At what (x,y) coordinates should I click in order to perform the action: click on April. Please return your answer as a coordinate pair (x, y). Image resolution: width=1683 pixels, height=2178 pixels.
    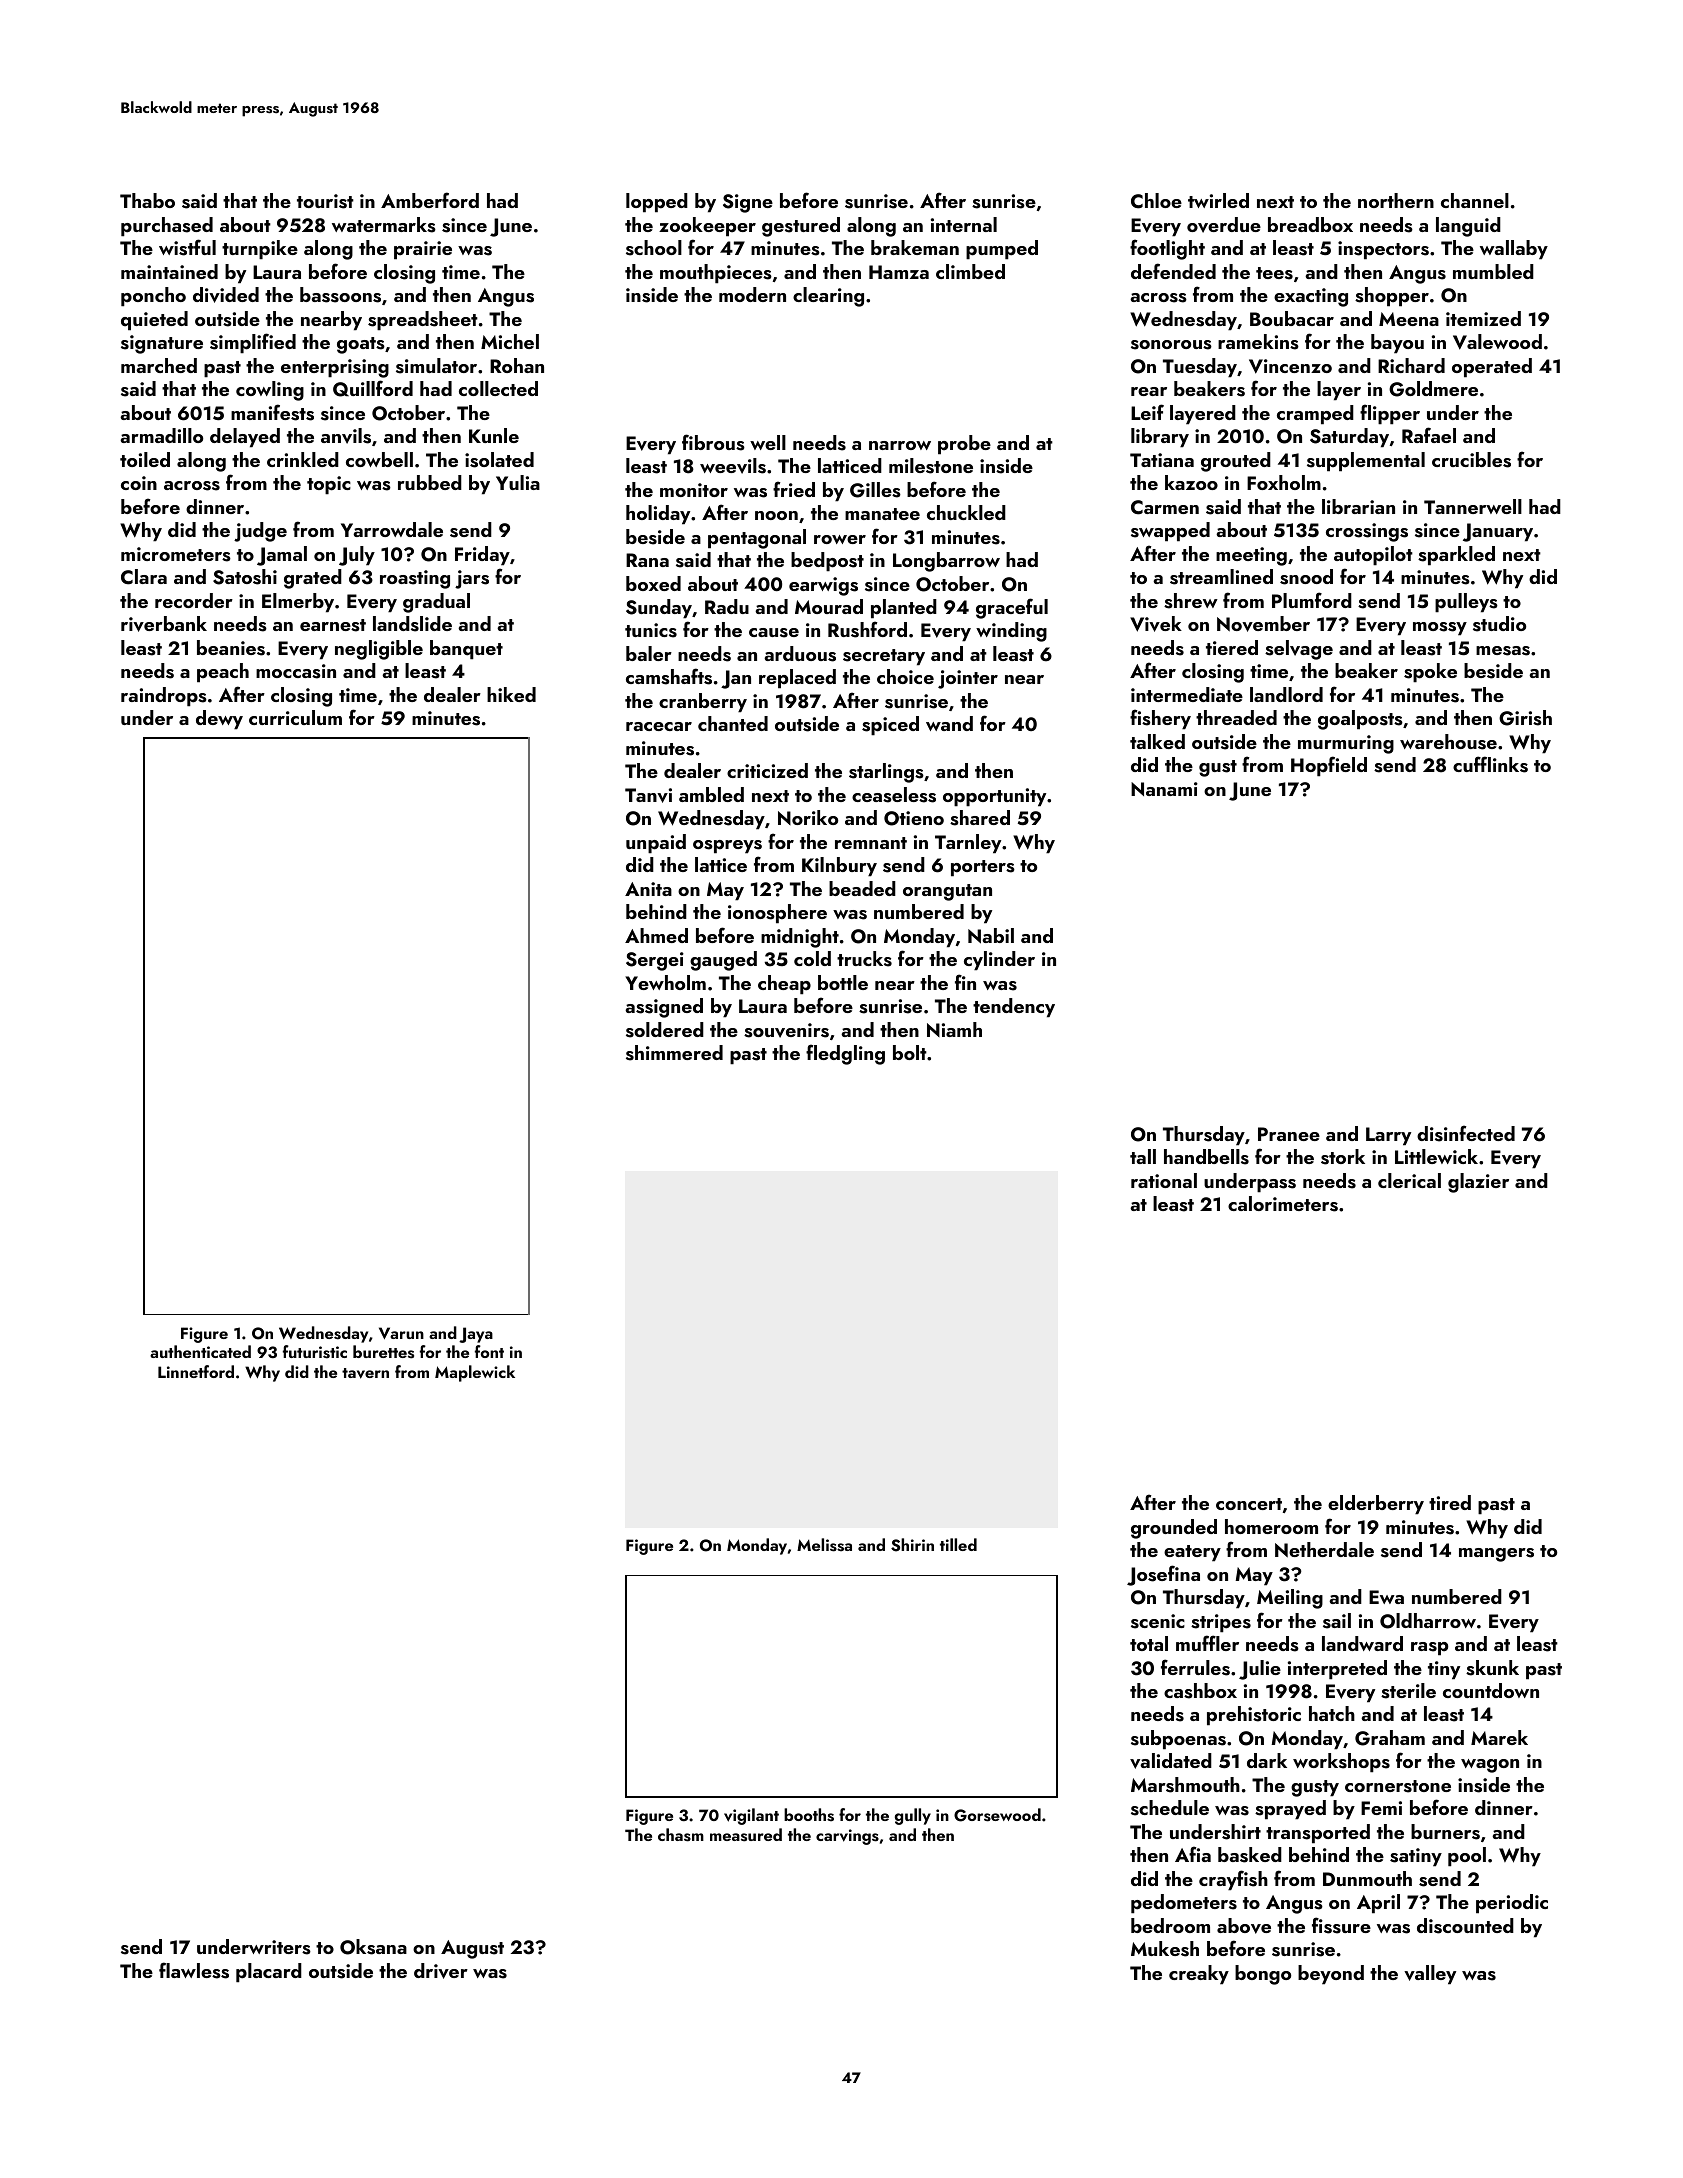
    Looking at the image, I should click on (1378, 1904).
